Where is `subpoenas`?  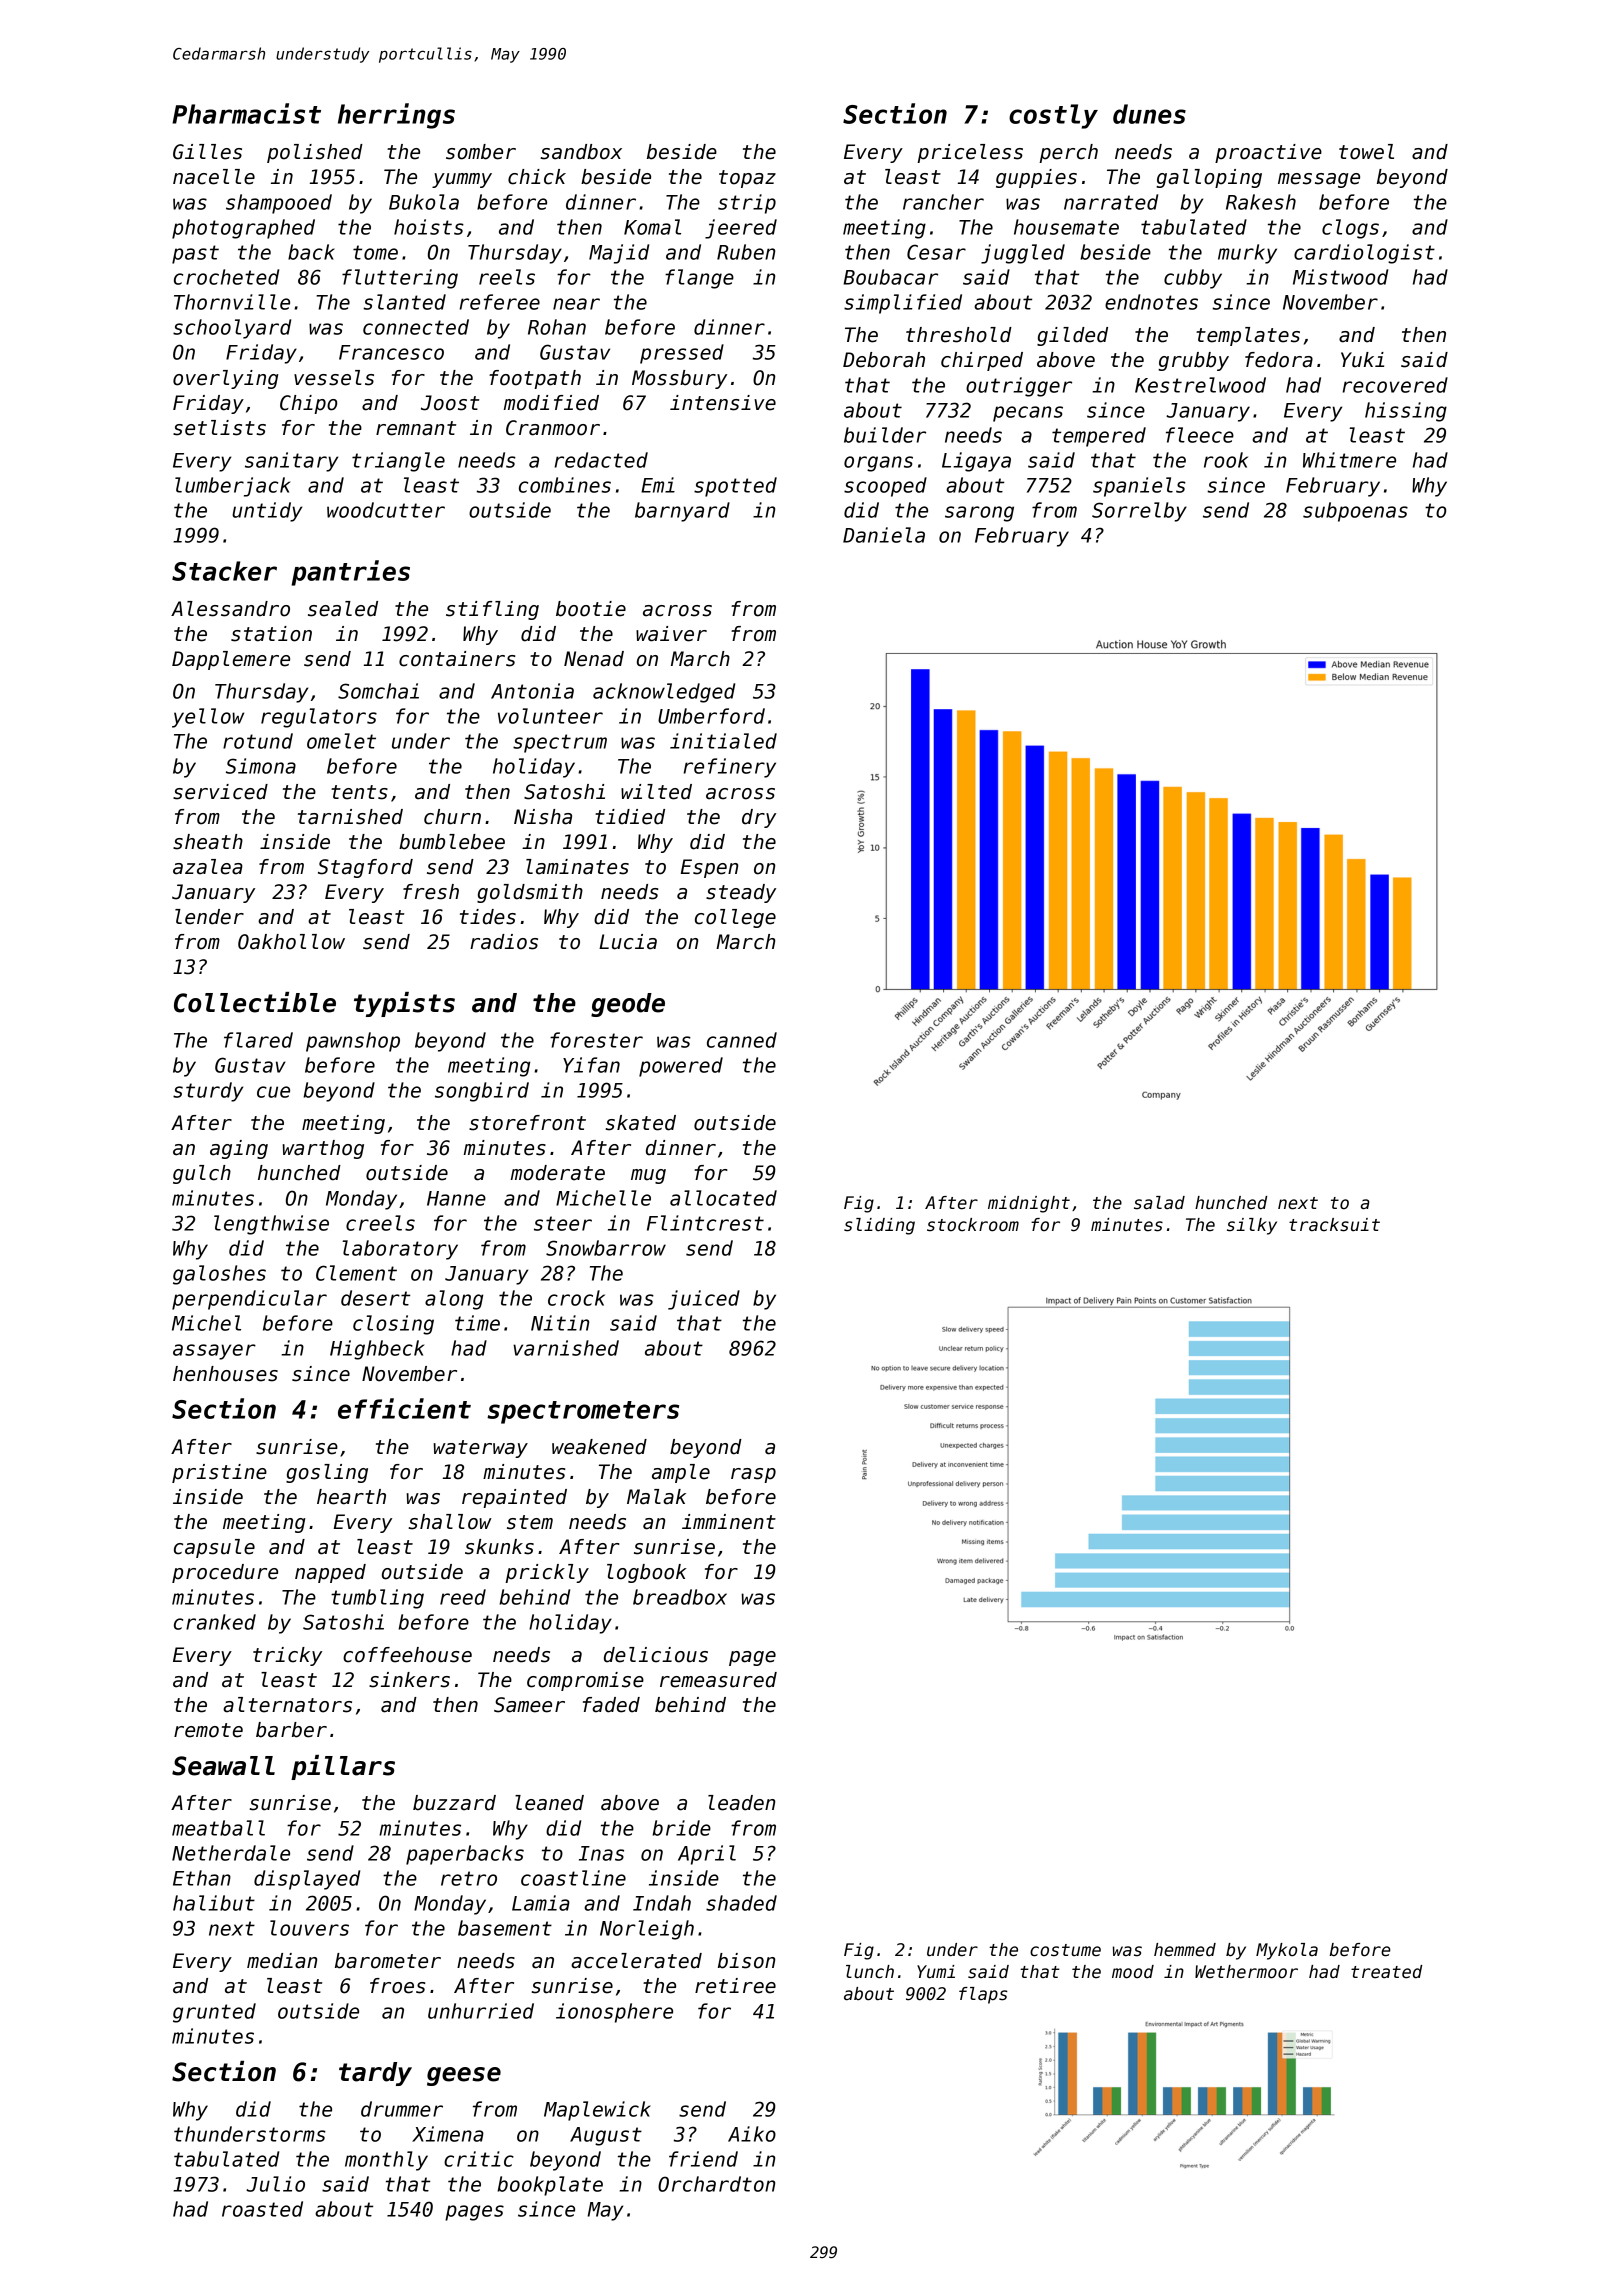 subpoenas is located at coordinates (1355, 512).
